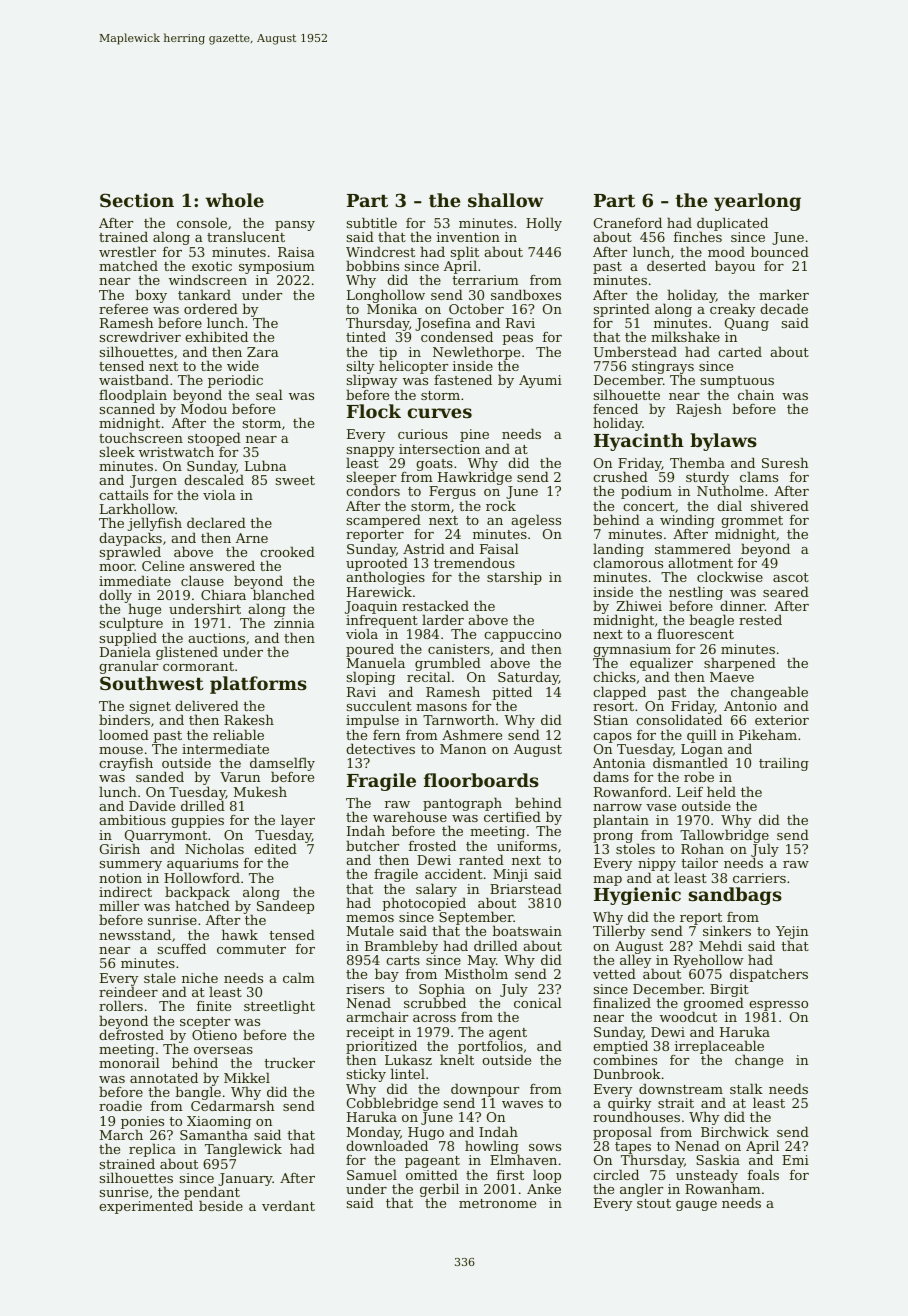 The height and width of the image is (1316, 908). What do you see at coordinates (202, 864) in the image?
I see `aquariums` at bounding box center [202, 864].
